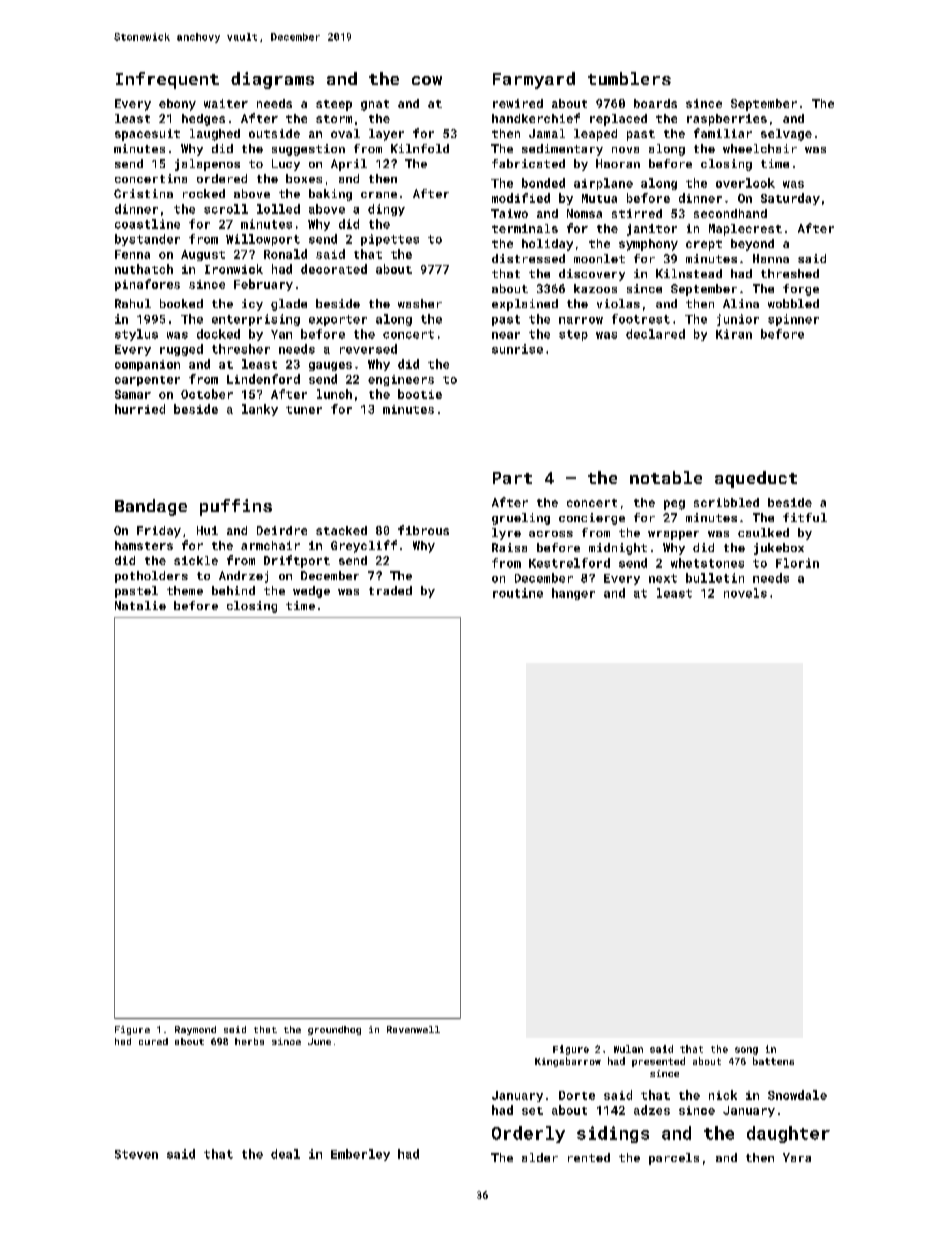  What do you see at coordinates (797, 1157) in the screenshot?
I see `Yara` at bounding box center [797, 1157].
